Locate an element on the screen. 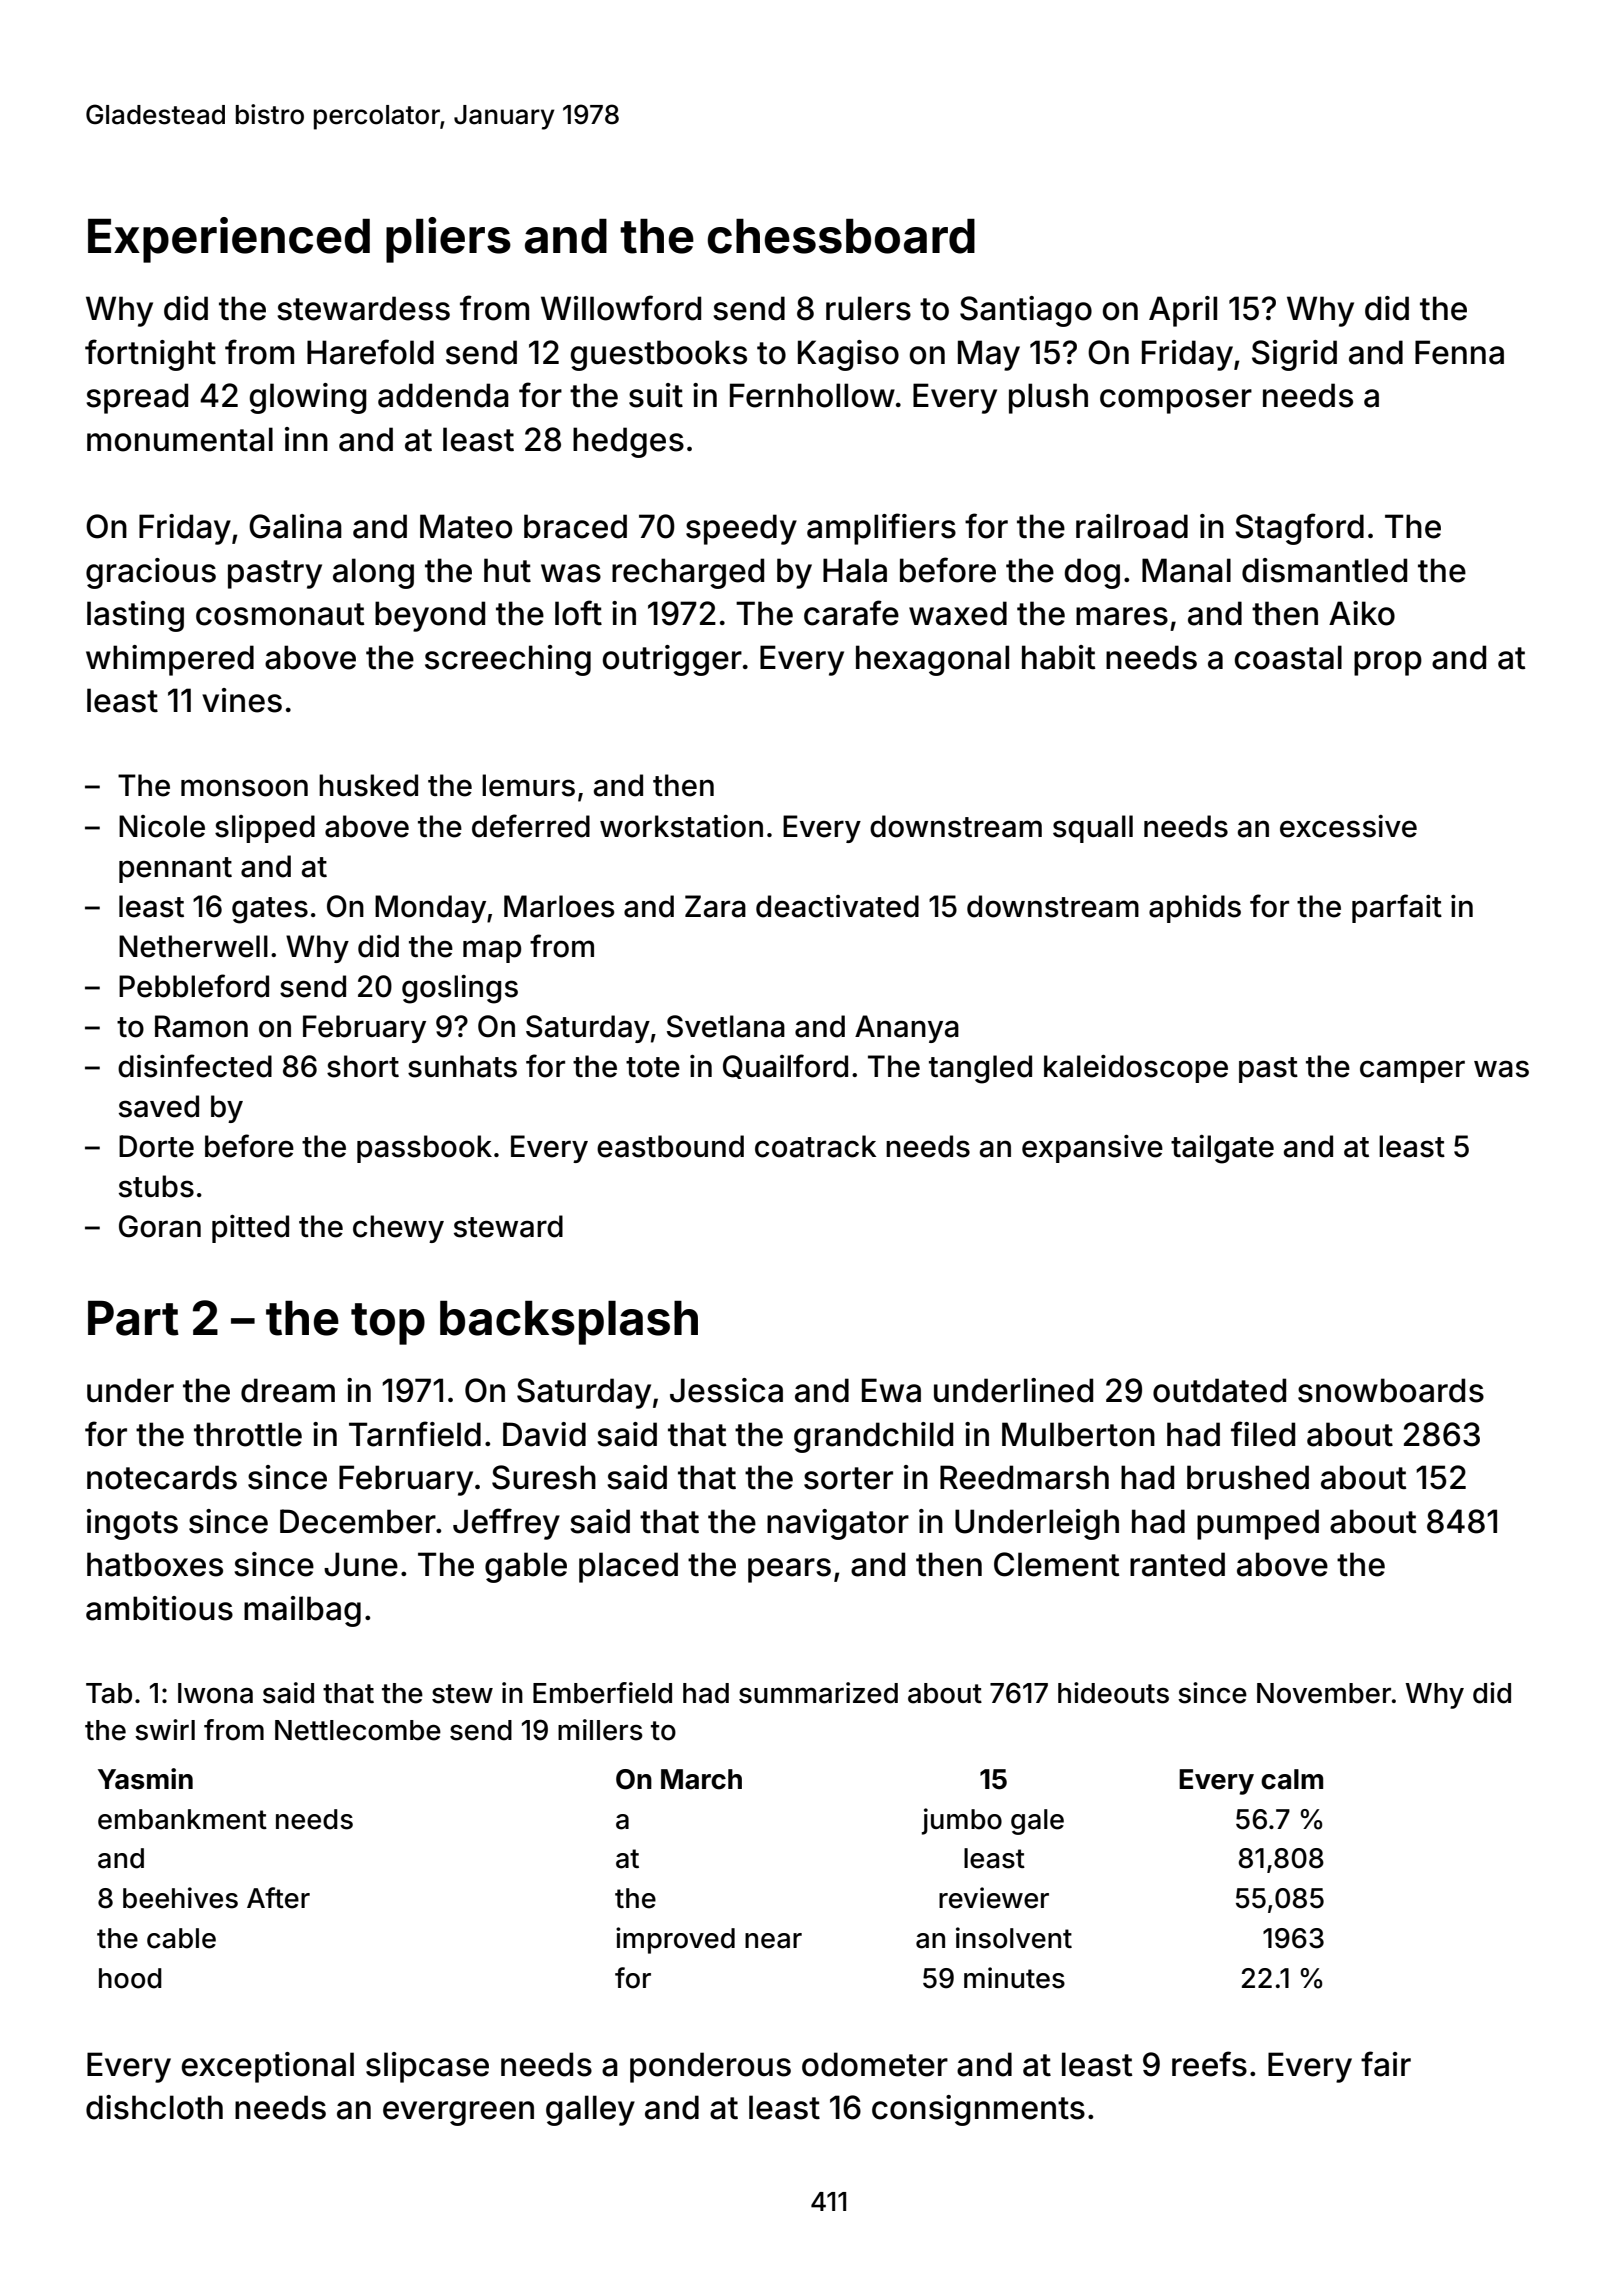 Image resolution: width=1620 pixels, height=2292 pixels. Fenna is located at coordinates (1459, 352).
